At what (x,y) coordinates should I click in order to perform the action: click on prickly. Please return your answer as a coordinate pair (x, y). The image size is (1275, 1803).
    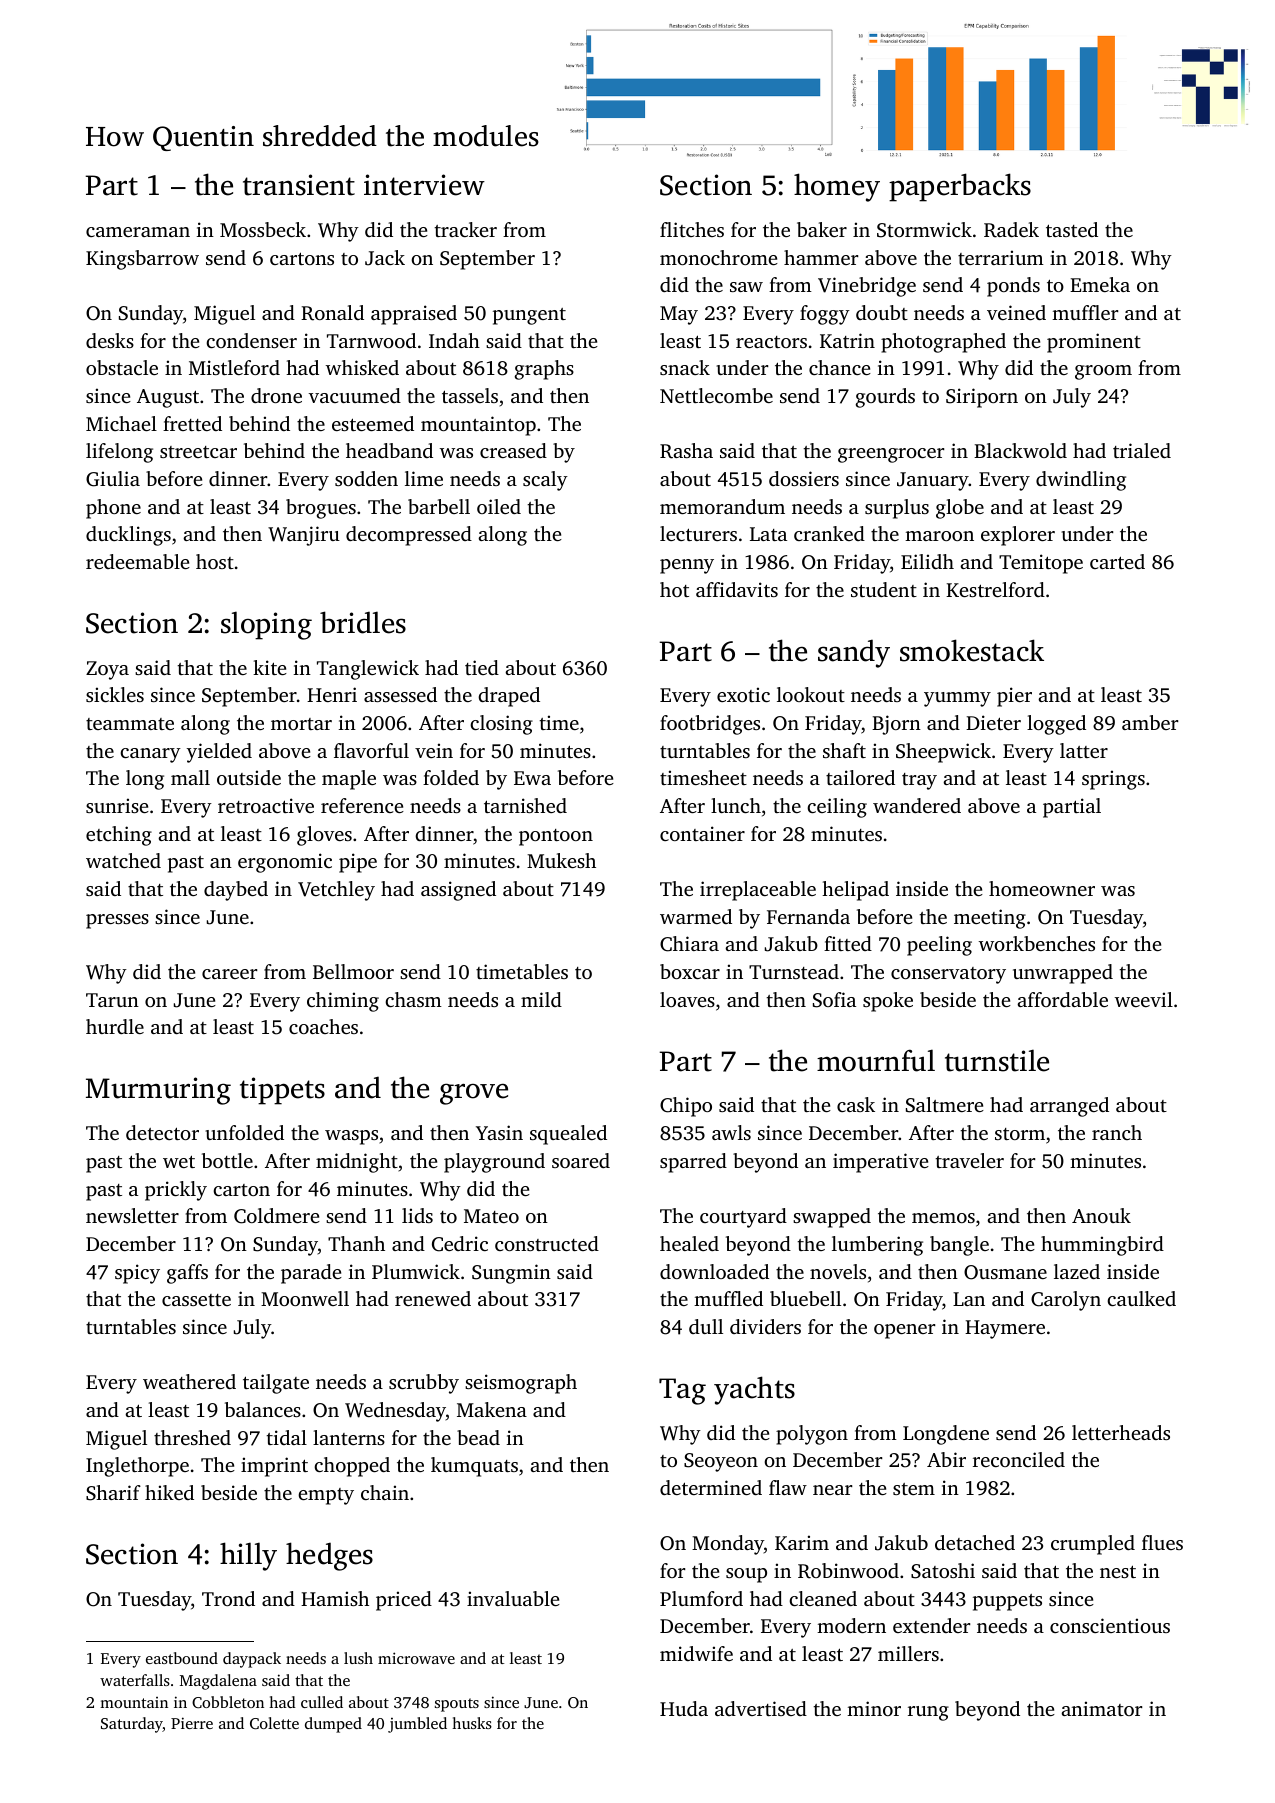
    Looking at the image, I should click on (176, 1191).
